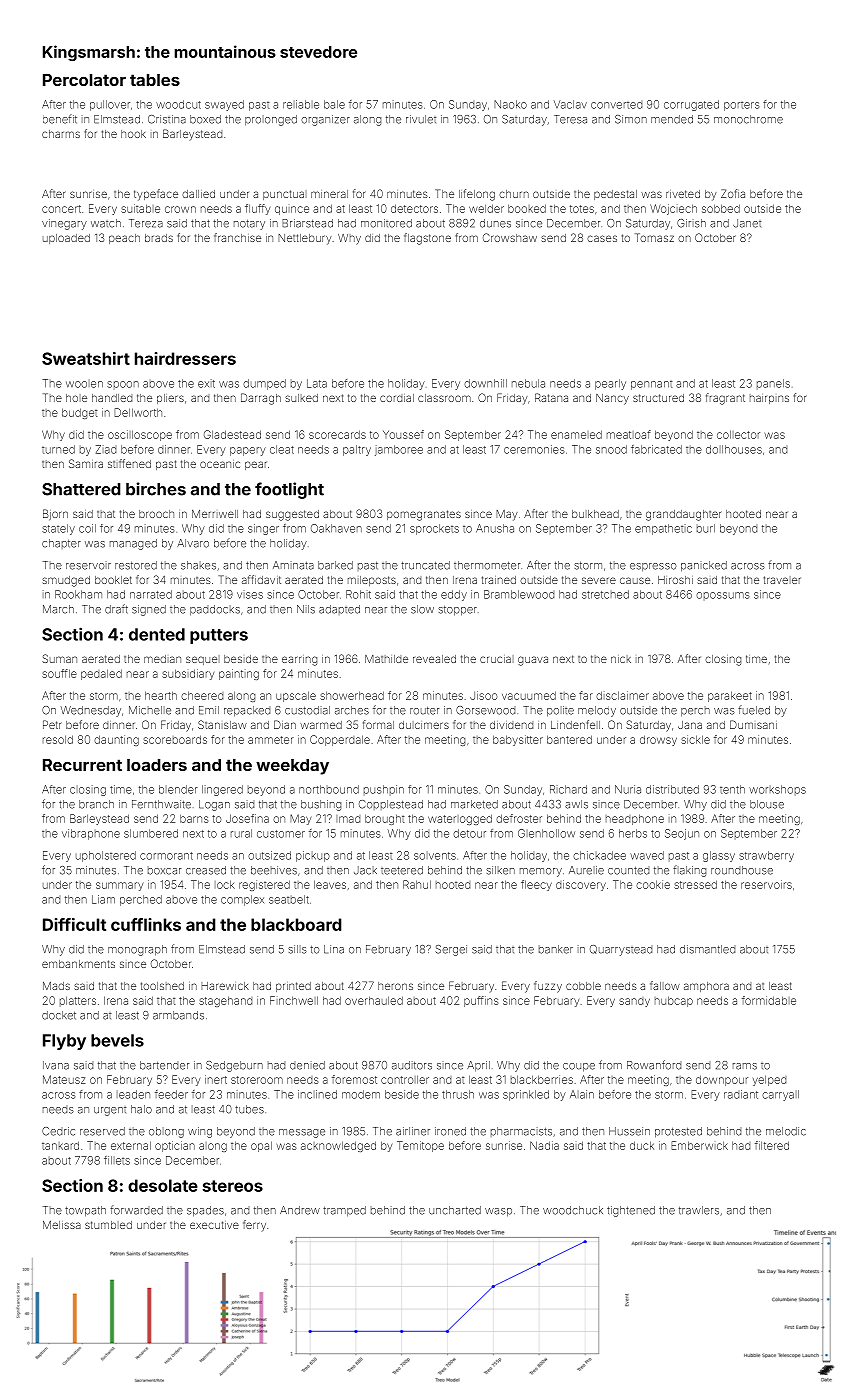 The image size is (849, 1400). What do you see at coordinates (156, 195) in the screenshot?
I see `typeface` at bounding box center [156, 195].
